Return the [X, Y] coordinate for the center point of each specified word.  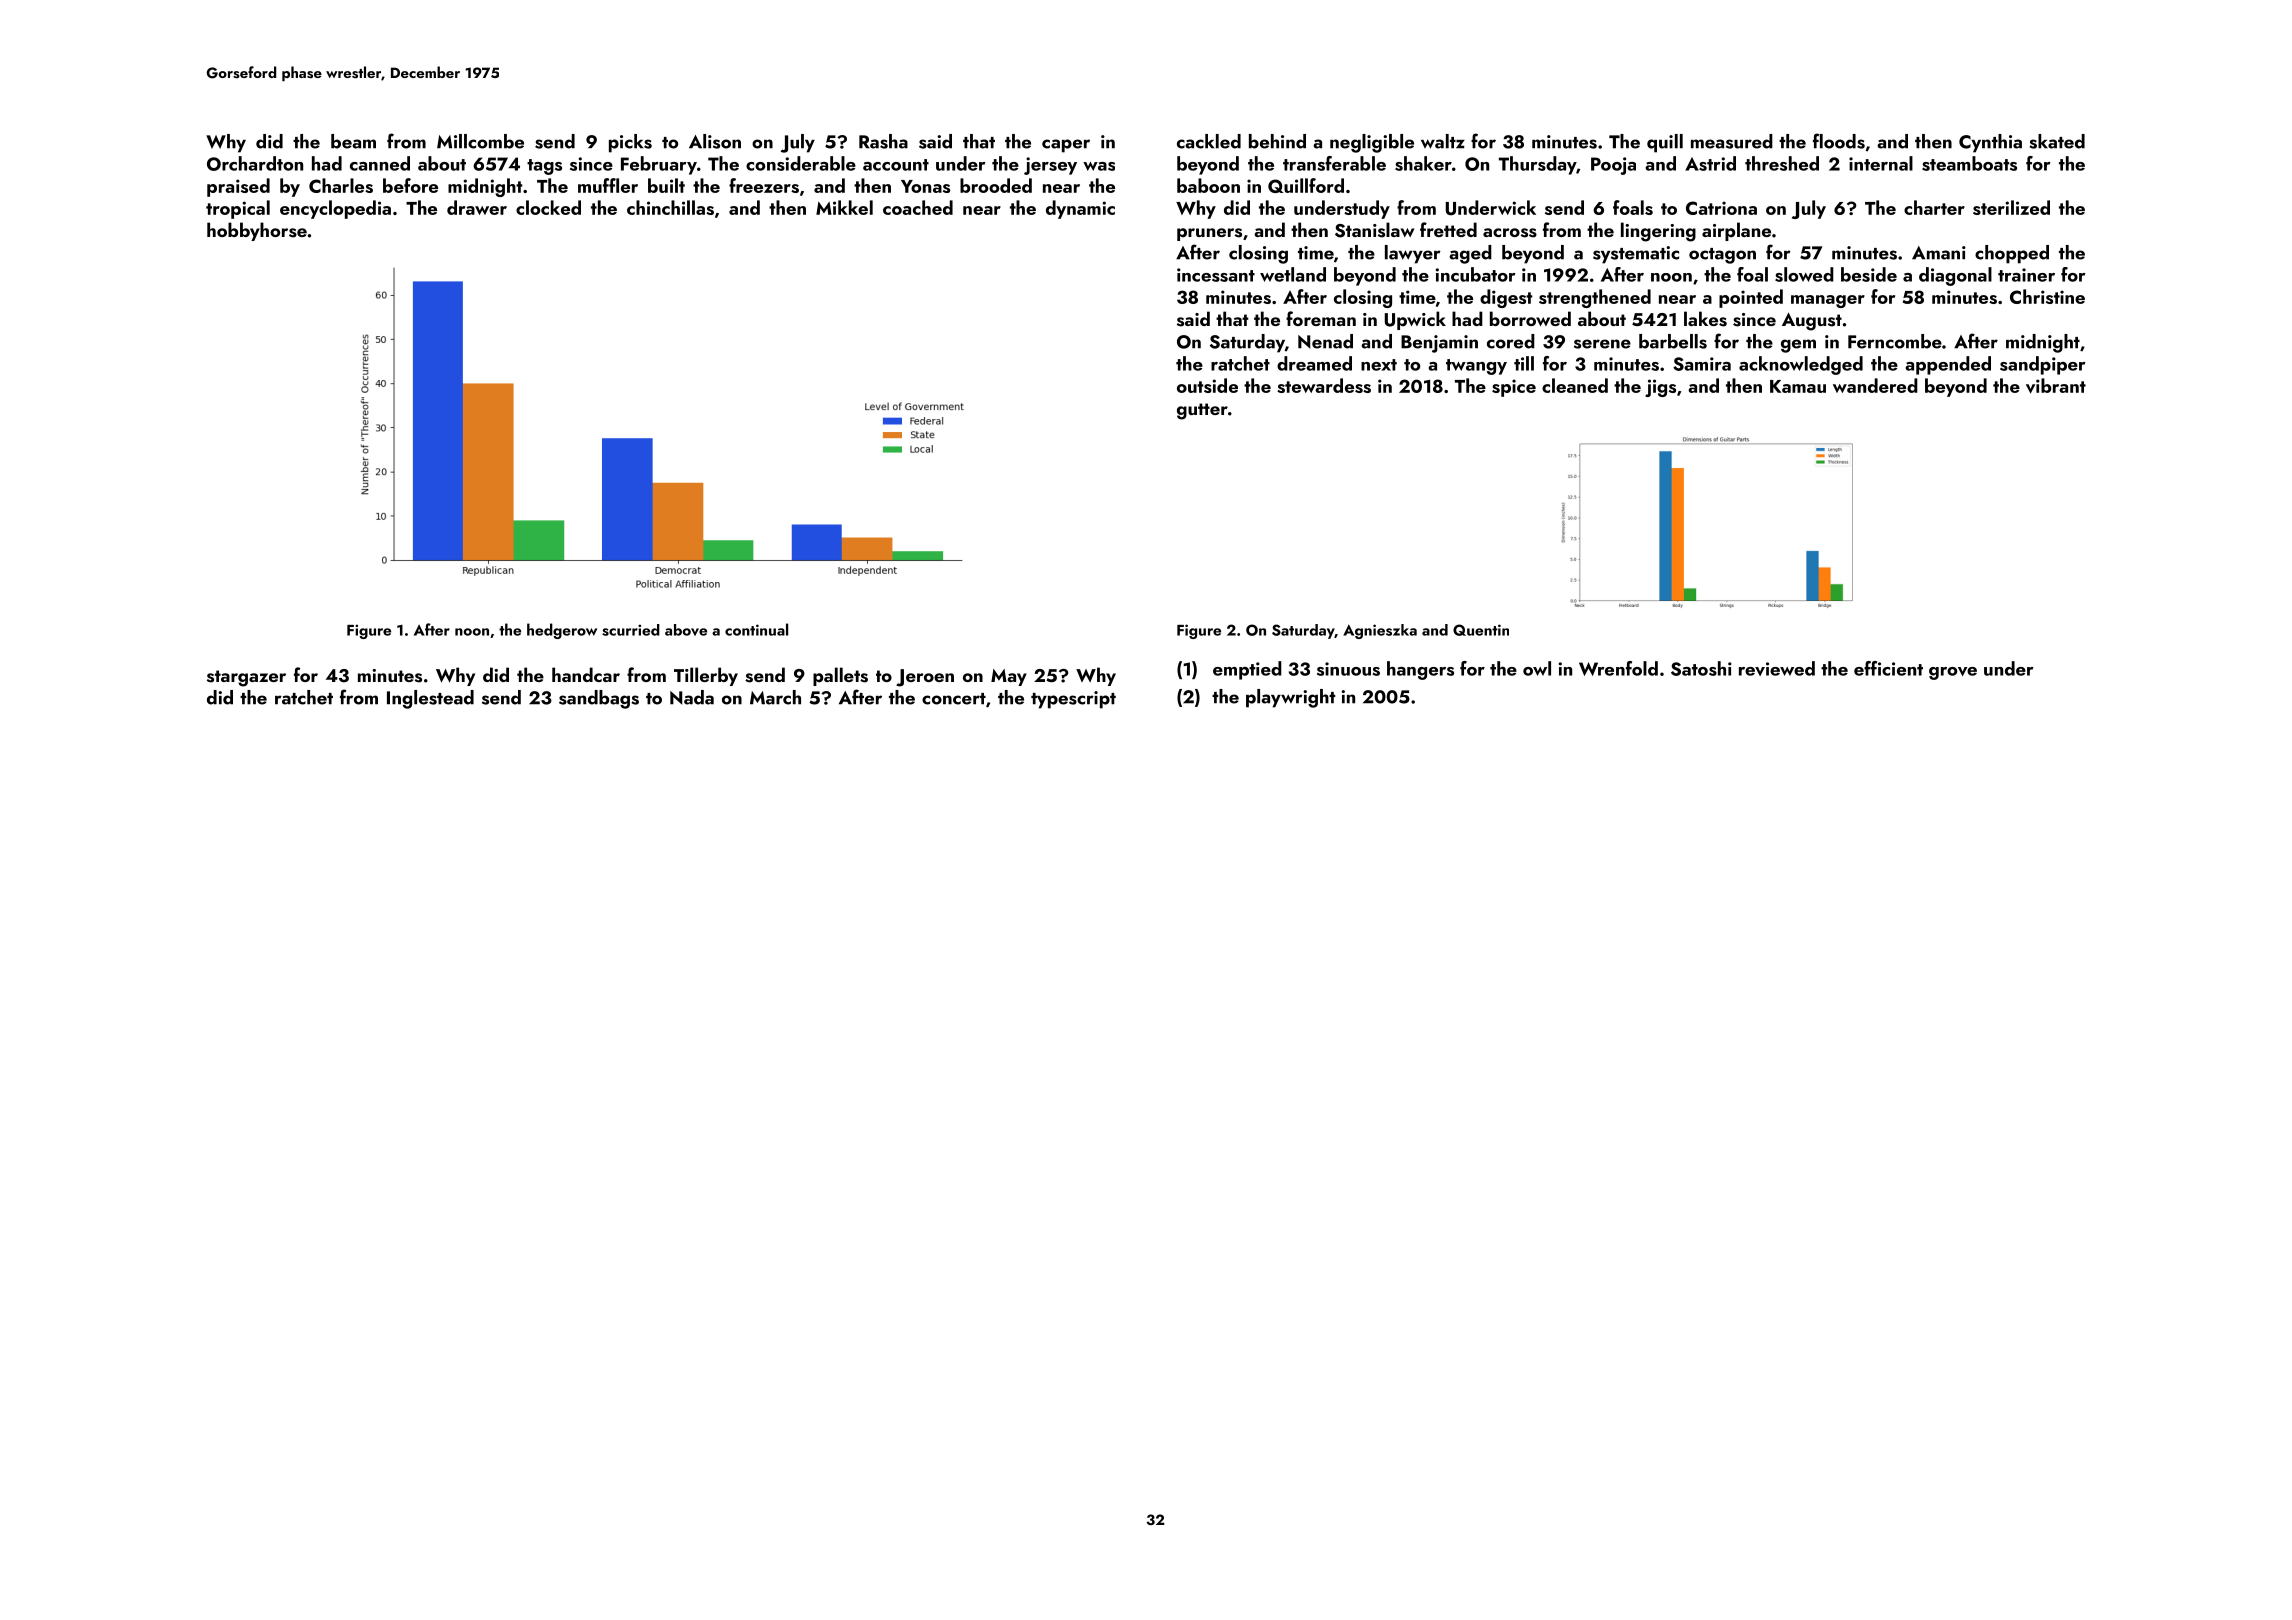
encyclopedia [335, 209]
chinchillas [670, 207]
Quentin [1481, 630]
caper [1066, 146]
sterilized [2011, 207]
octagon [1722, 256]
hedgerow [562, 631]
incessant [1216, 275]
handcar [586, 674]
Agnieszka [1380, 631]
